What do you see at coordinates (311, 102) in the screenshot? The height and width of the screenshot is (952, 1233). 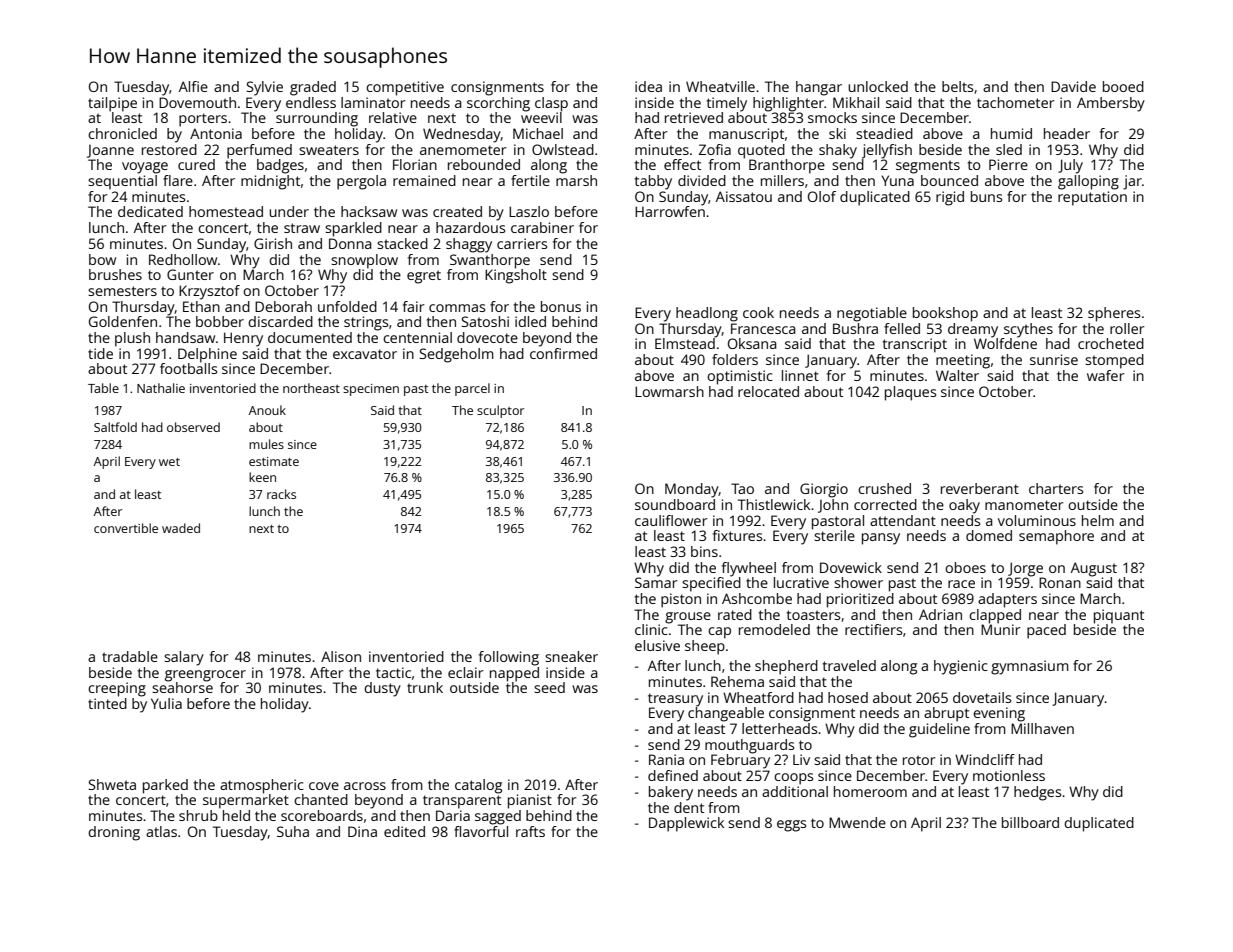 I see `endless` at bounding box center [311, 102].
